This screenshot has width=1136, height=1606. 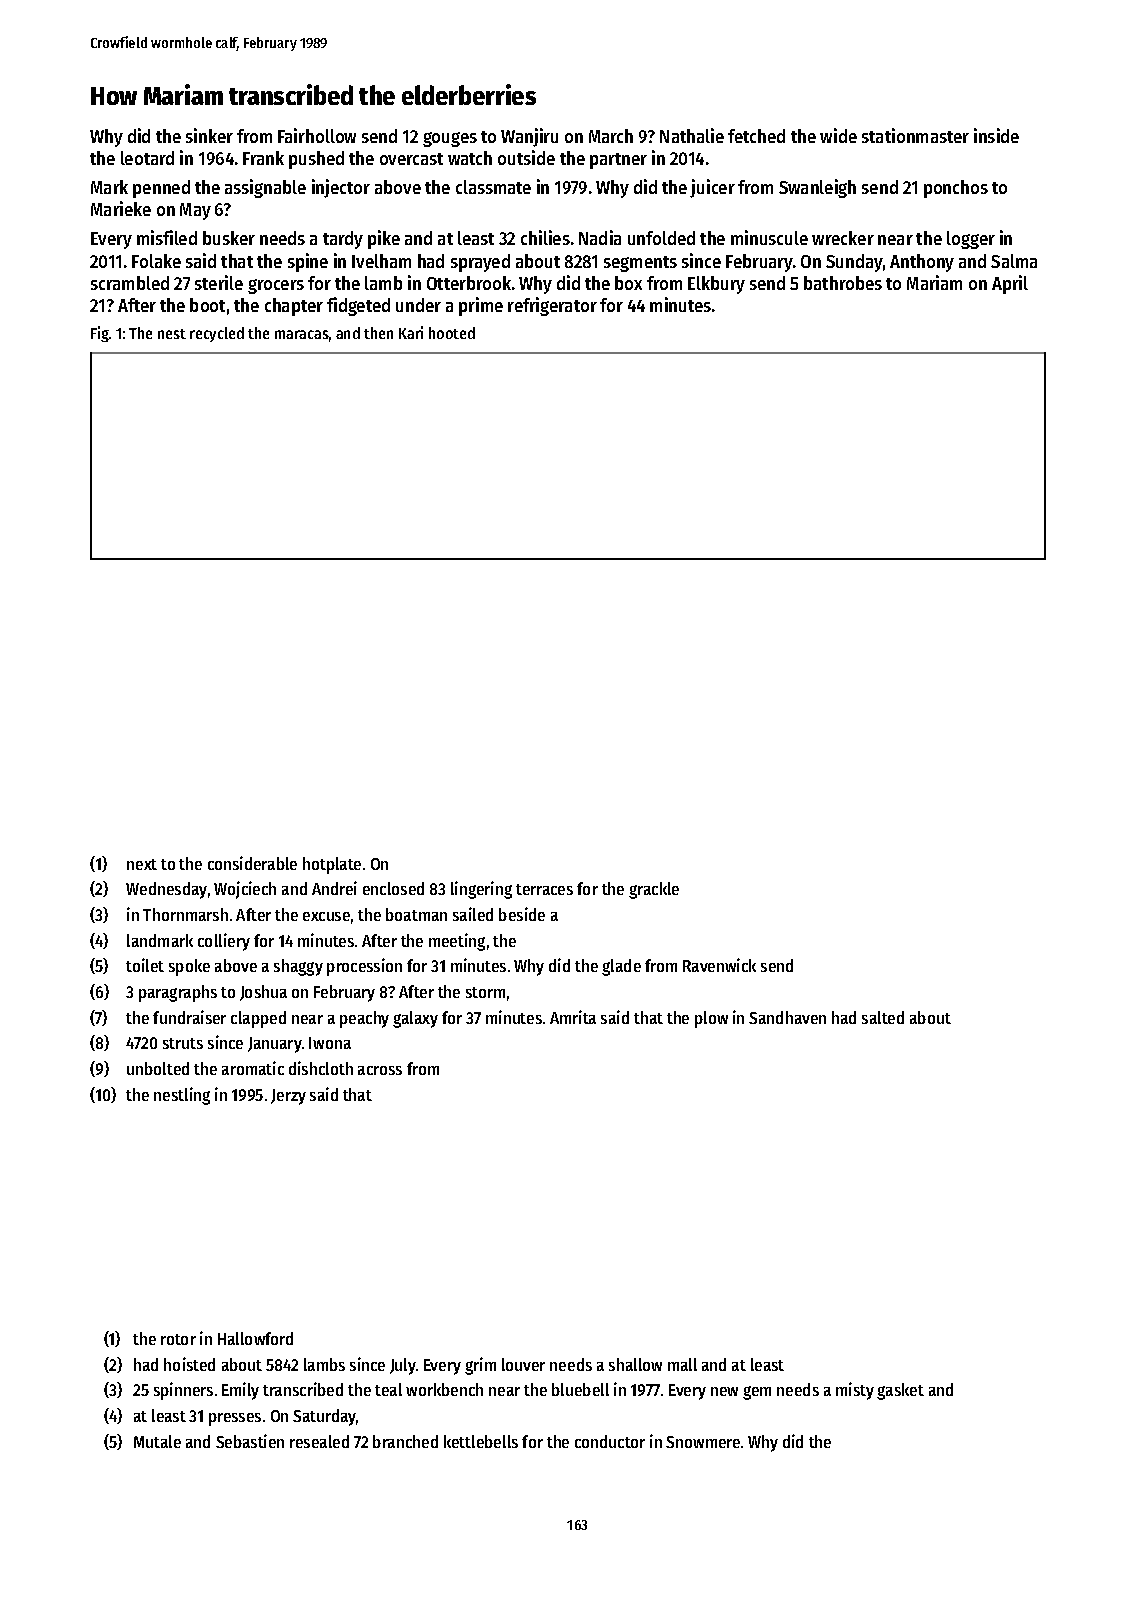 I want to click on Anthony, so click(x=922, y=263).
